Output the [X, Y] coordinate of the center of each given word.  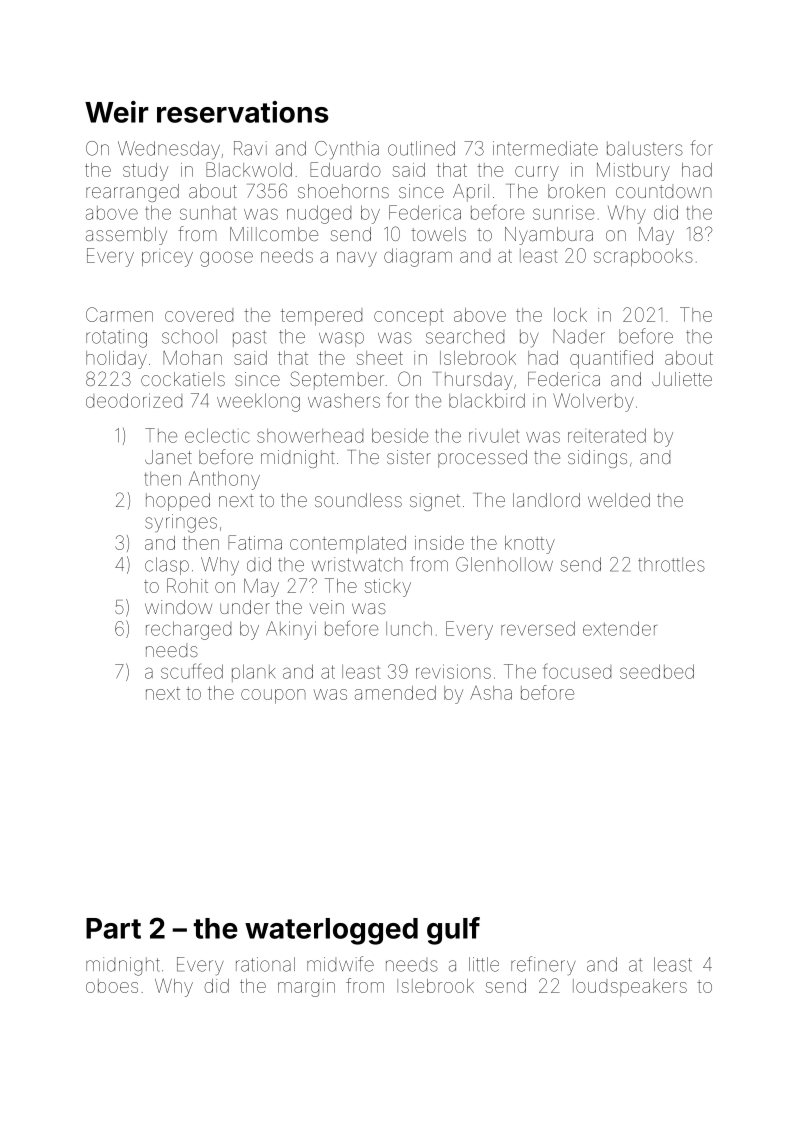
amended [395, 693]
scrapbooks [643, 257]
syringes [181, 523]
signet [435, 502]
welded [619, 500]
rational [265, 964]
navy [357, 259]
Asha [491, 693]
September [337, 380]
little [484, 964]
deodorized [134, 400]
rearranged [132, 193]
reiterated [607, 435]
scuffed [192, 671]
